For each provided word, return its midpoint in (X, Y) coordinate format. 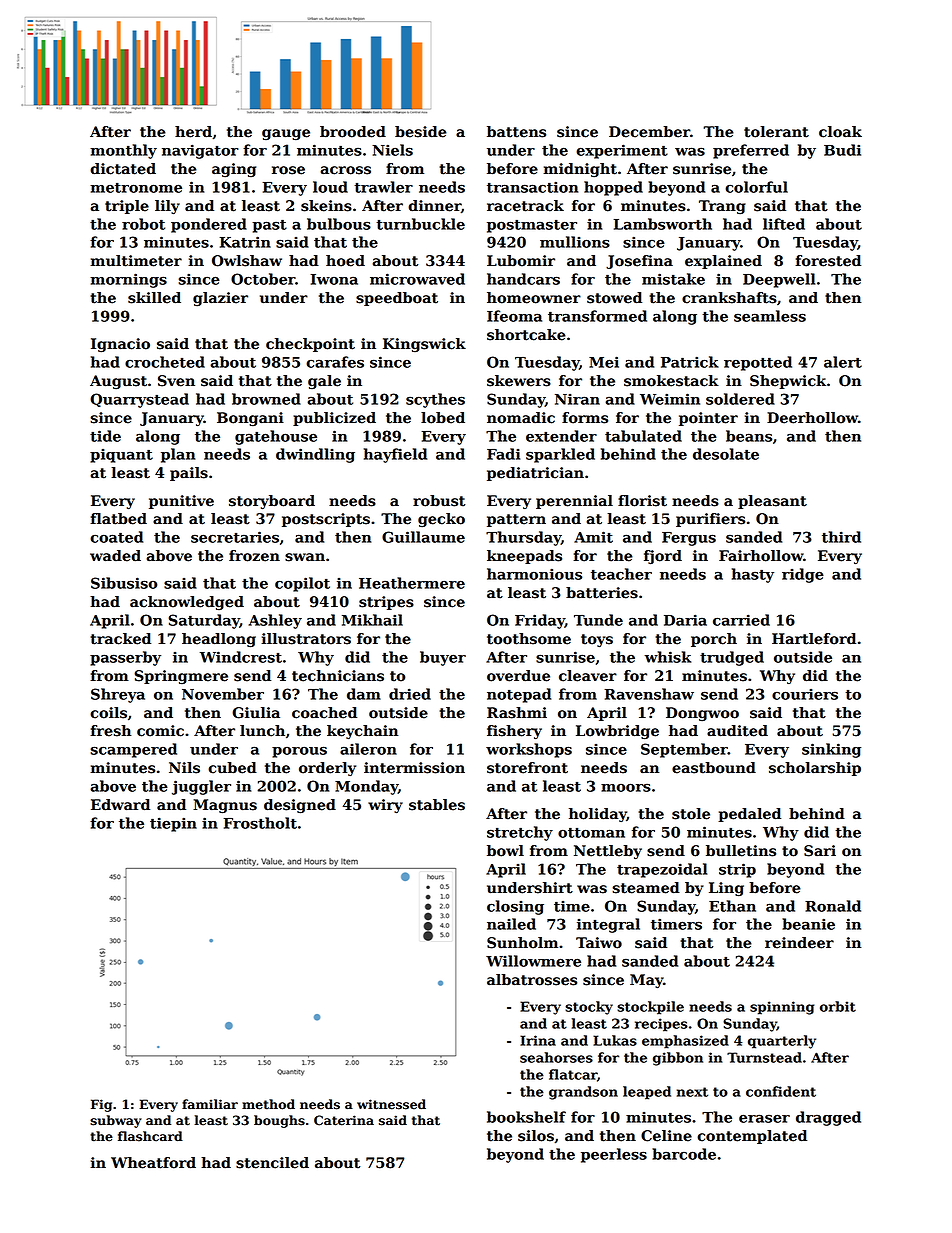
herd (193, 132)
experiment (622, 151)
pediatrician (535, 474)
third (841, 537)
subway (116, 1121)
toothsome (529, 639)
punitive (181, 502)
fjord (663, 557)
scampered (134, 750)
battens (516, 132)
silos (536, 1136)
